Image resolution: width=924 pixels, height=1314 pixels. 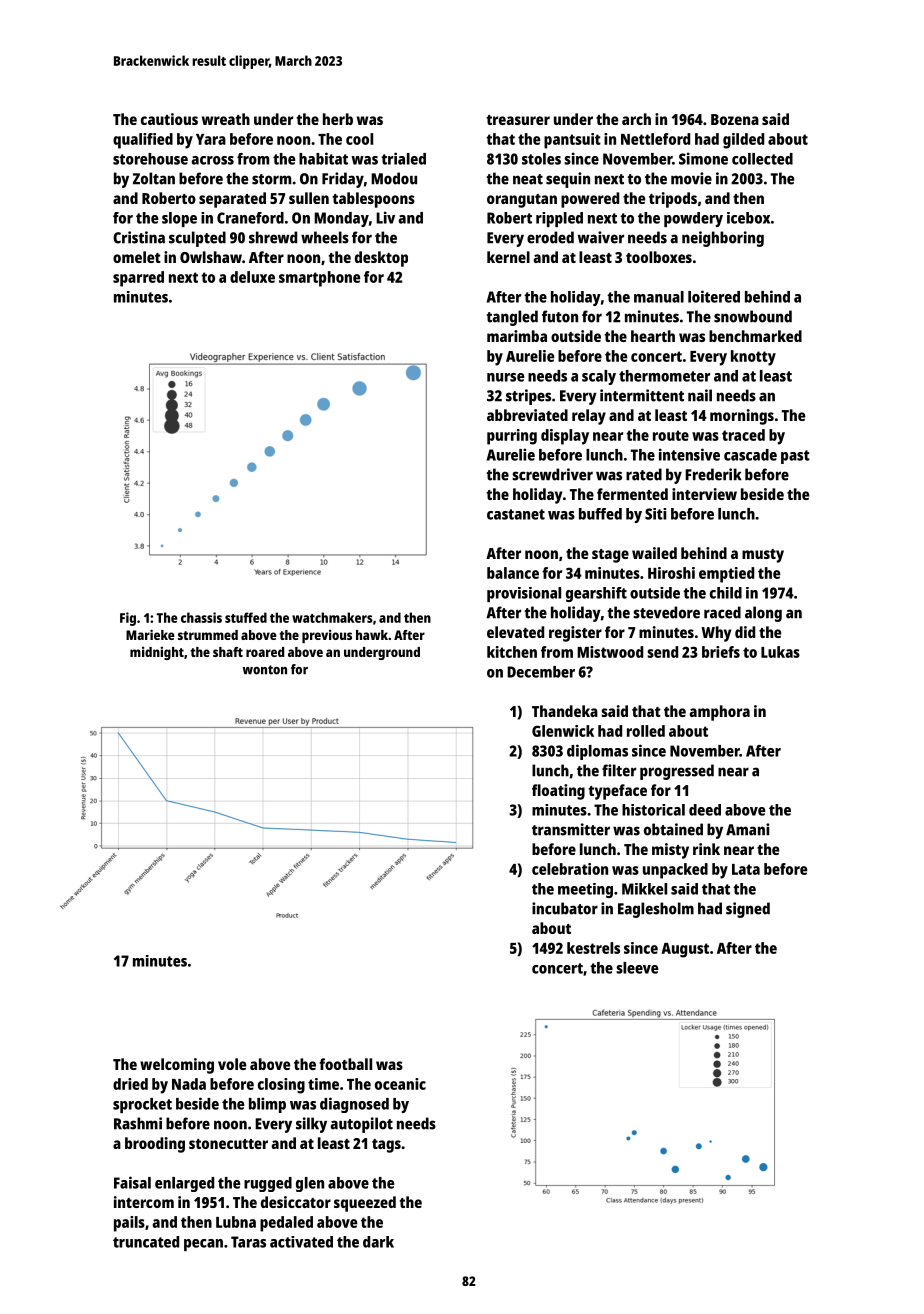 What do you see at coordinates (565, 711) in the screenshot?
I see `Thandeka` at bounding box center [565, 711].
